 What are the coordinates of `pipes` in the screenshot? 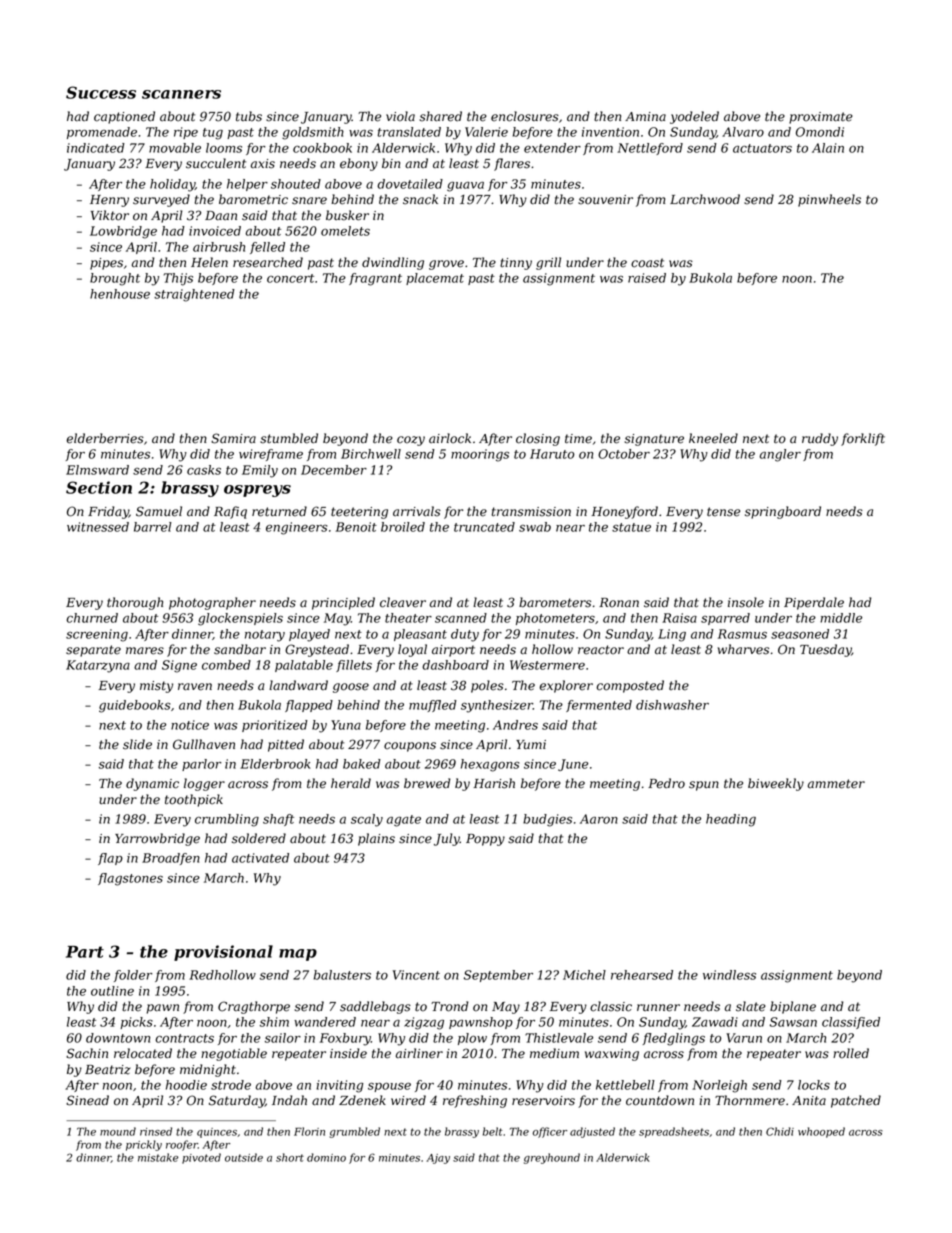 It's located at (106, 264).
